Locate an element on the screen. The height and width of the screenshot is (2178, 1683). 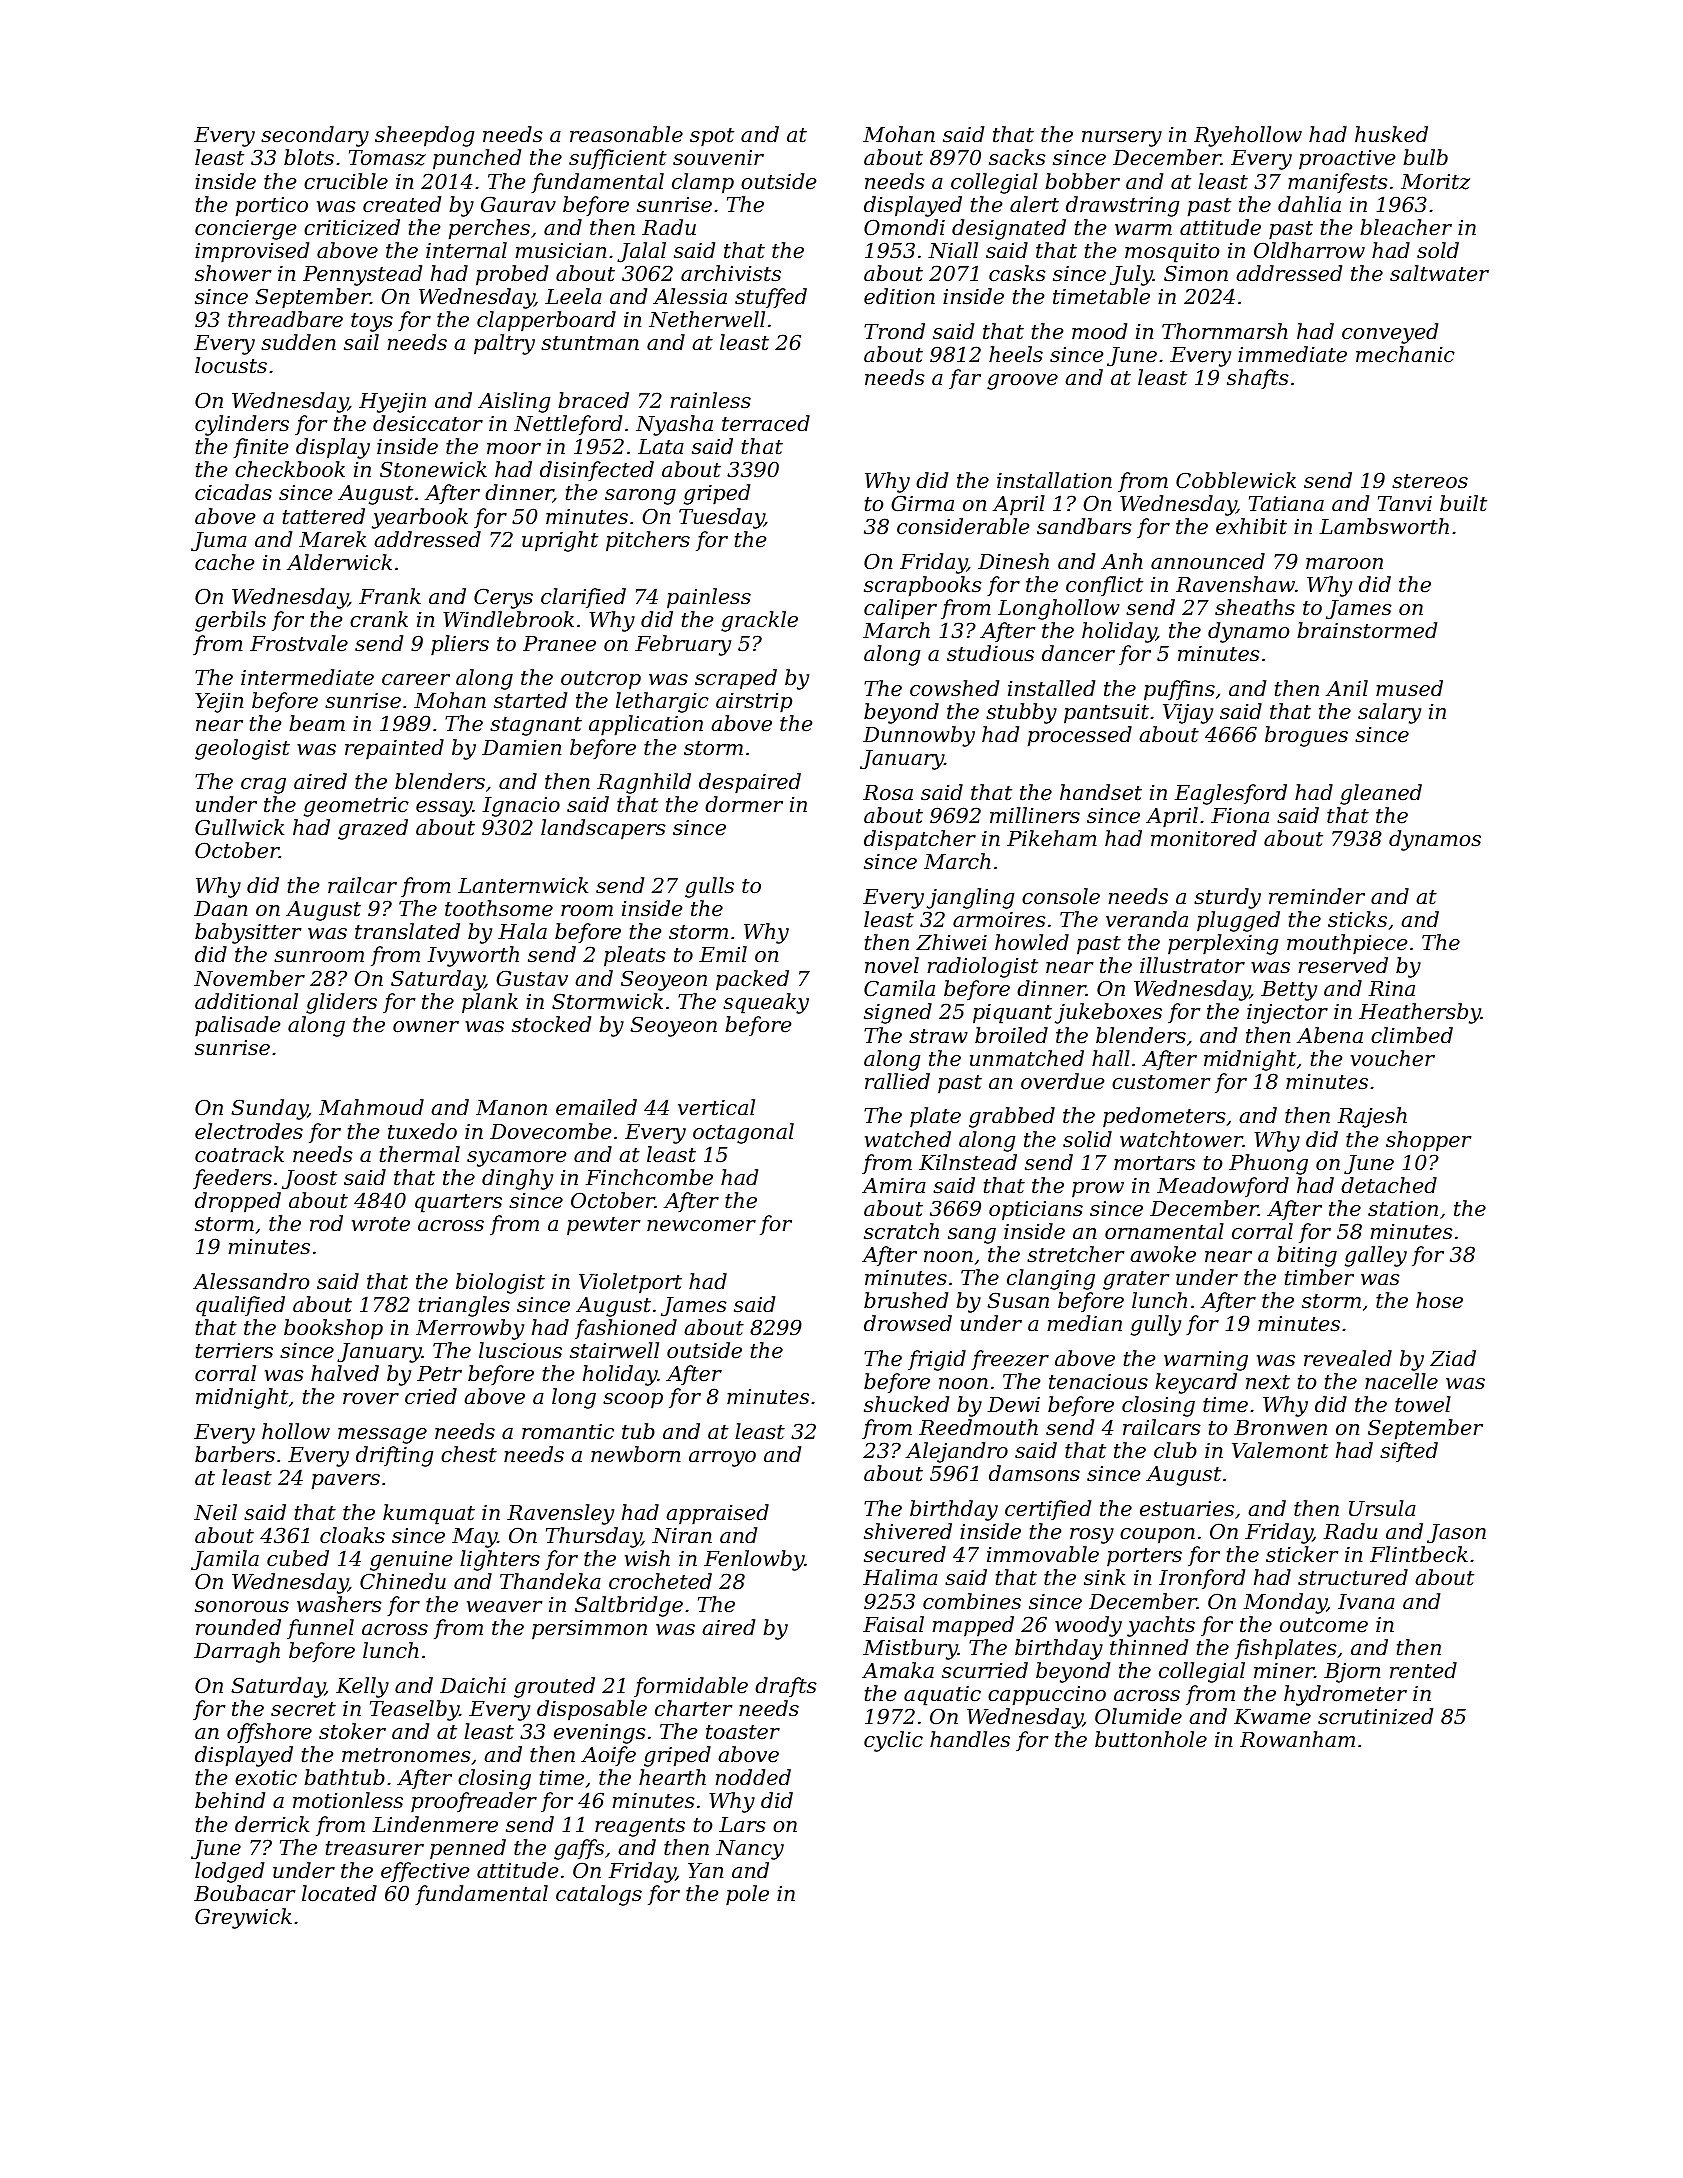
outcome is located at coordinates (1324, 1625).
